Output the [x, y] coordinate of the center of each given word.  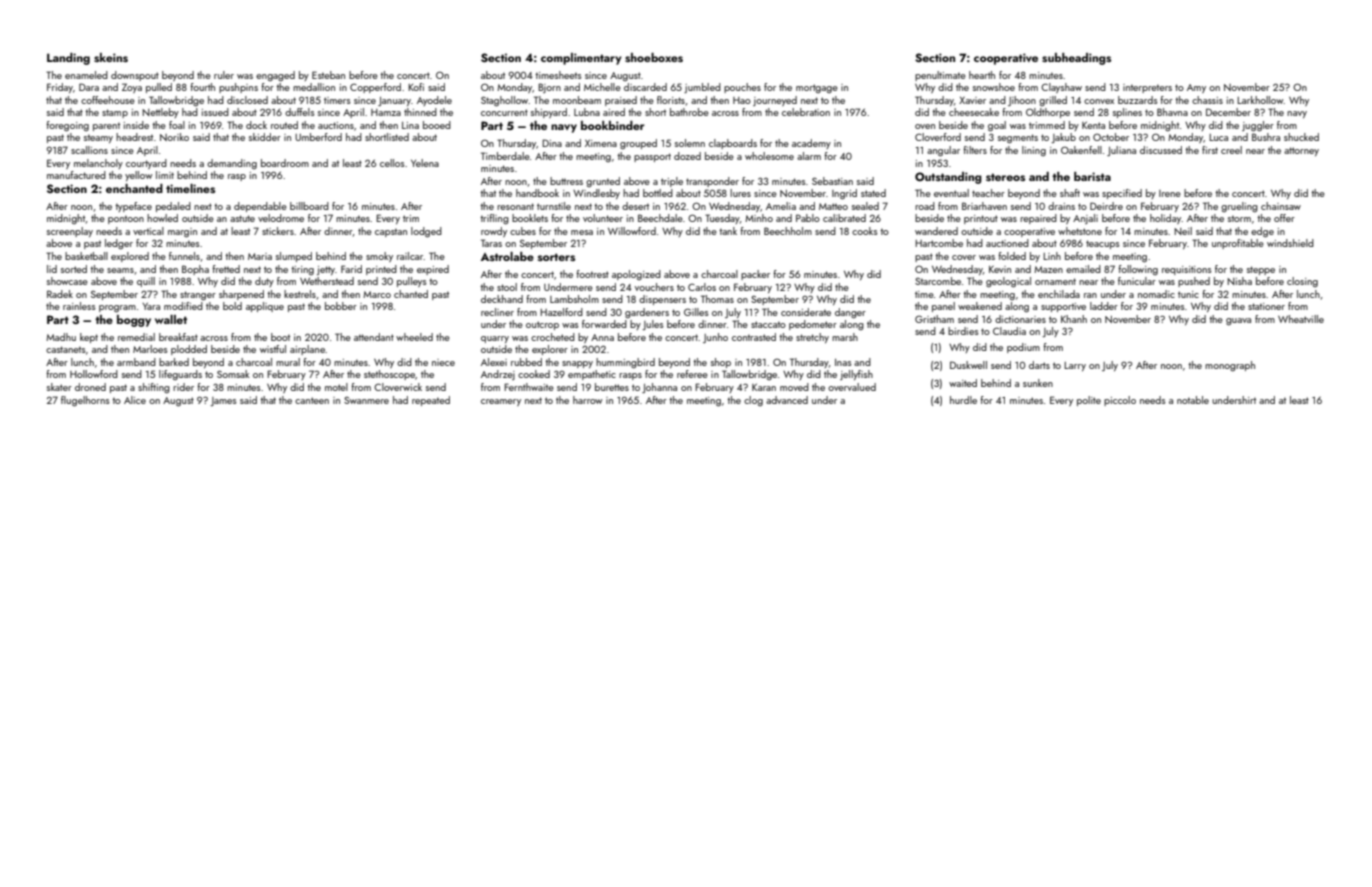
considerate [806, 312]
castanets [66, 349]
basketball [86, 256]
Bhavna [1172, 112]
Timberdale [505, 156]
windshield [1290, 243]
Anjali [1085, 219]
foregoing [67, 126]
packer [755, 275]
